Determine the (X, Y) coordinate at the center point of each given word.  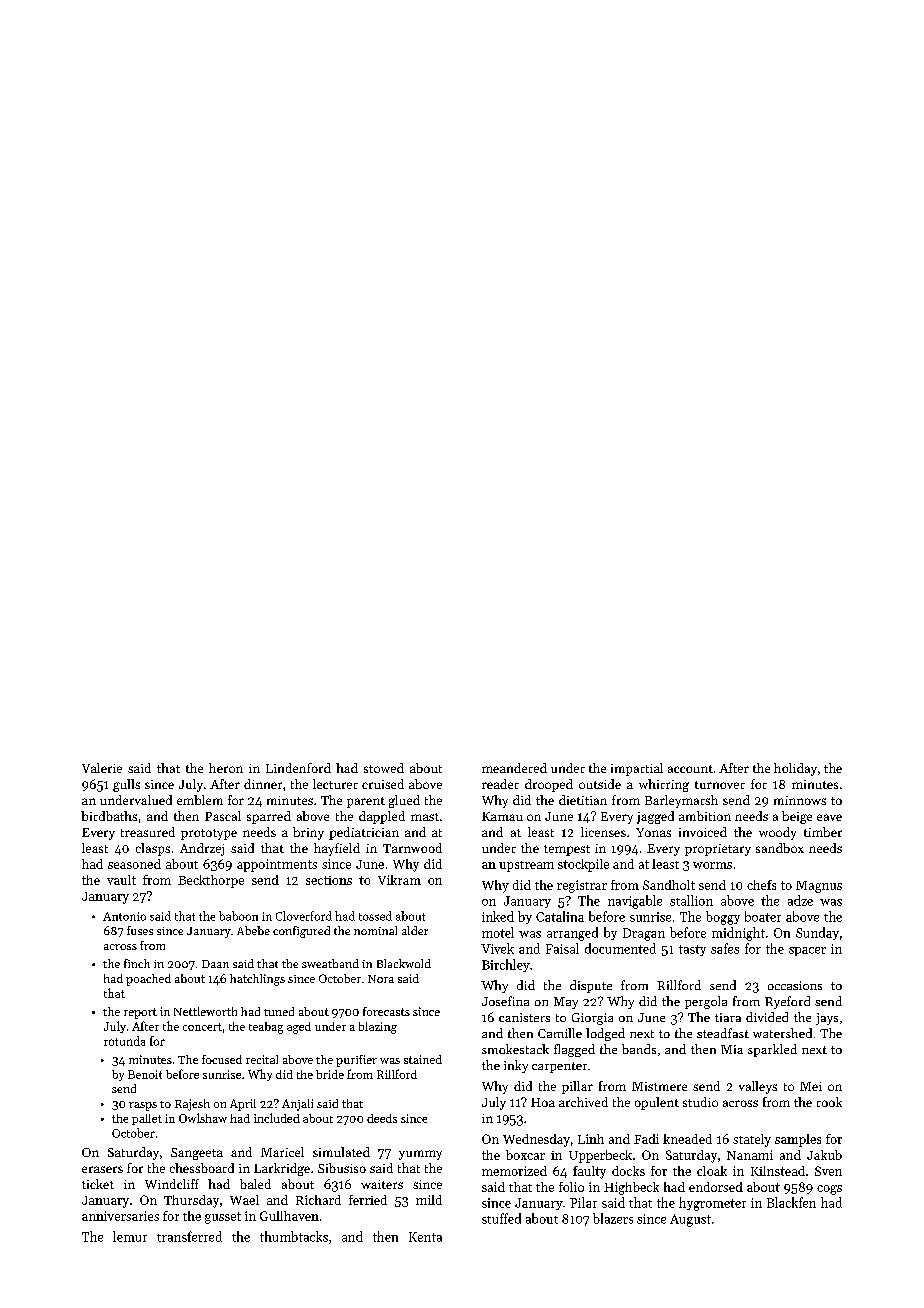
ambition (705, 816)
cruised (383, 784)
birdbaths (109, 816)
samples (798, 1140)
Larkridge (282, 1169)
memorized (514, 1171)
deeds (382, 1118)
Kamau (502, 816)
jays (827, 1019)
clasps (153, 849)
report (140, 1013)
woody (777, 833)
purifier (356, 1061)
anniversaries (120, 1216)
